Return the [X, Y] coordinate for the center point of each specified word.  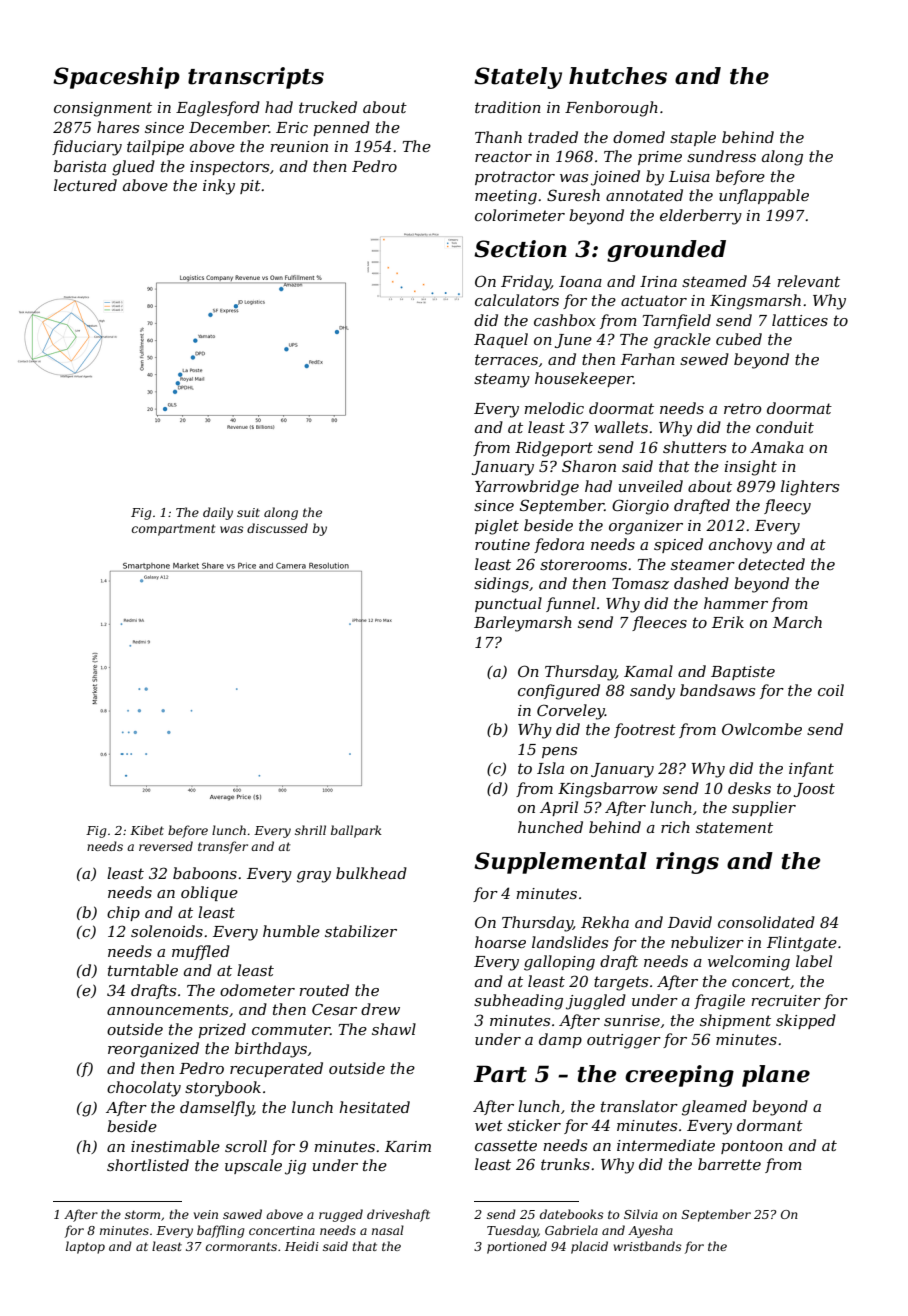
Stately [518, 78]
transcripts [256, 78]
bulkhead [371, 873]
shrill [310, 830]
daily [218, 513]
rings [687, 863]
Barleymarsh [523, 624]
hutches [618, 76]
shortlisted [148, 1165]
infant [811, 769]
